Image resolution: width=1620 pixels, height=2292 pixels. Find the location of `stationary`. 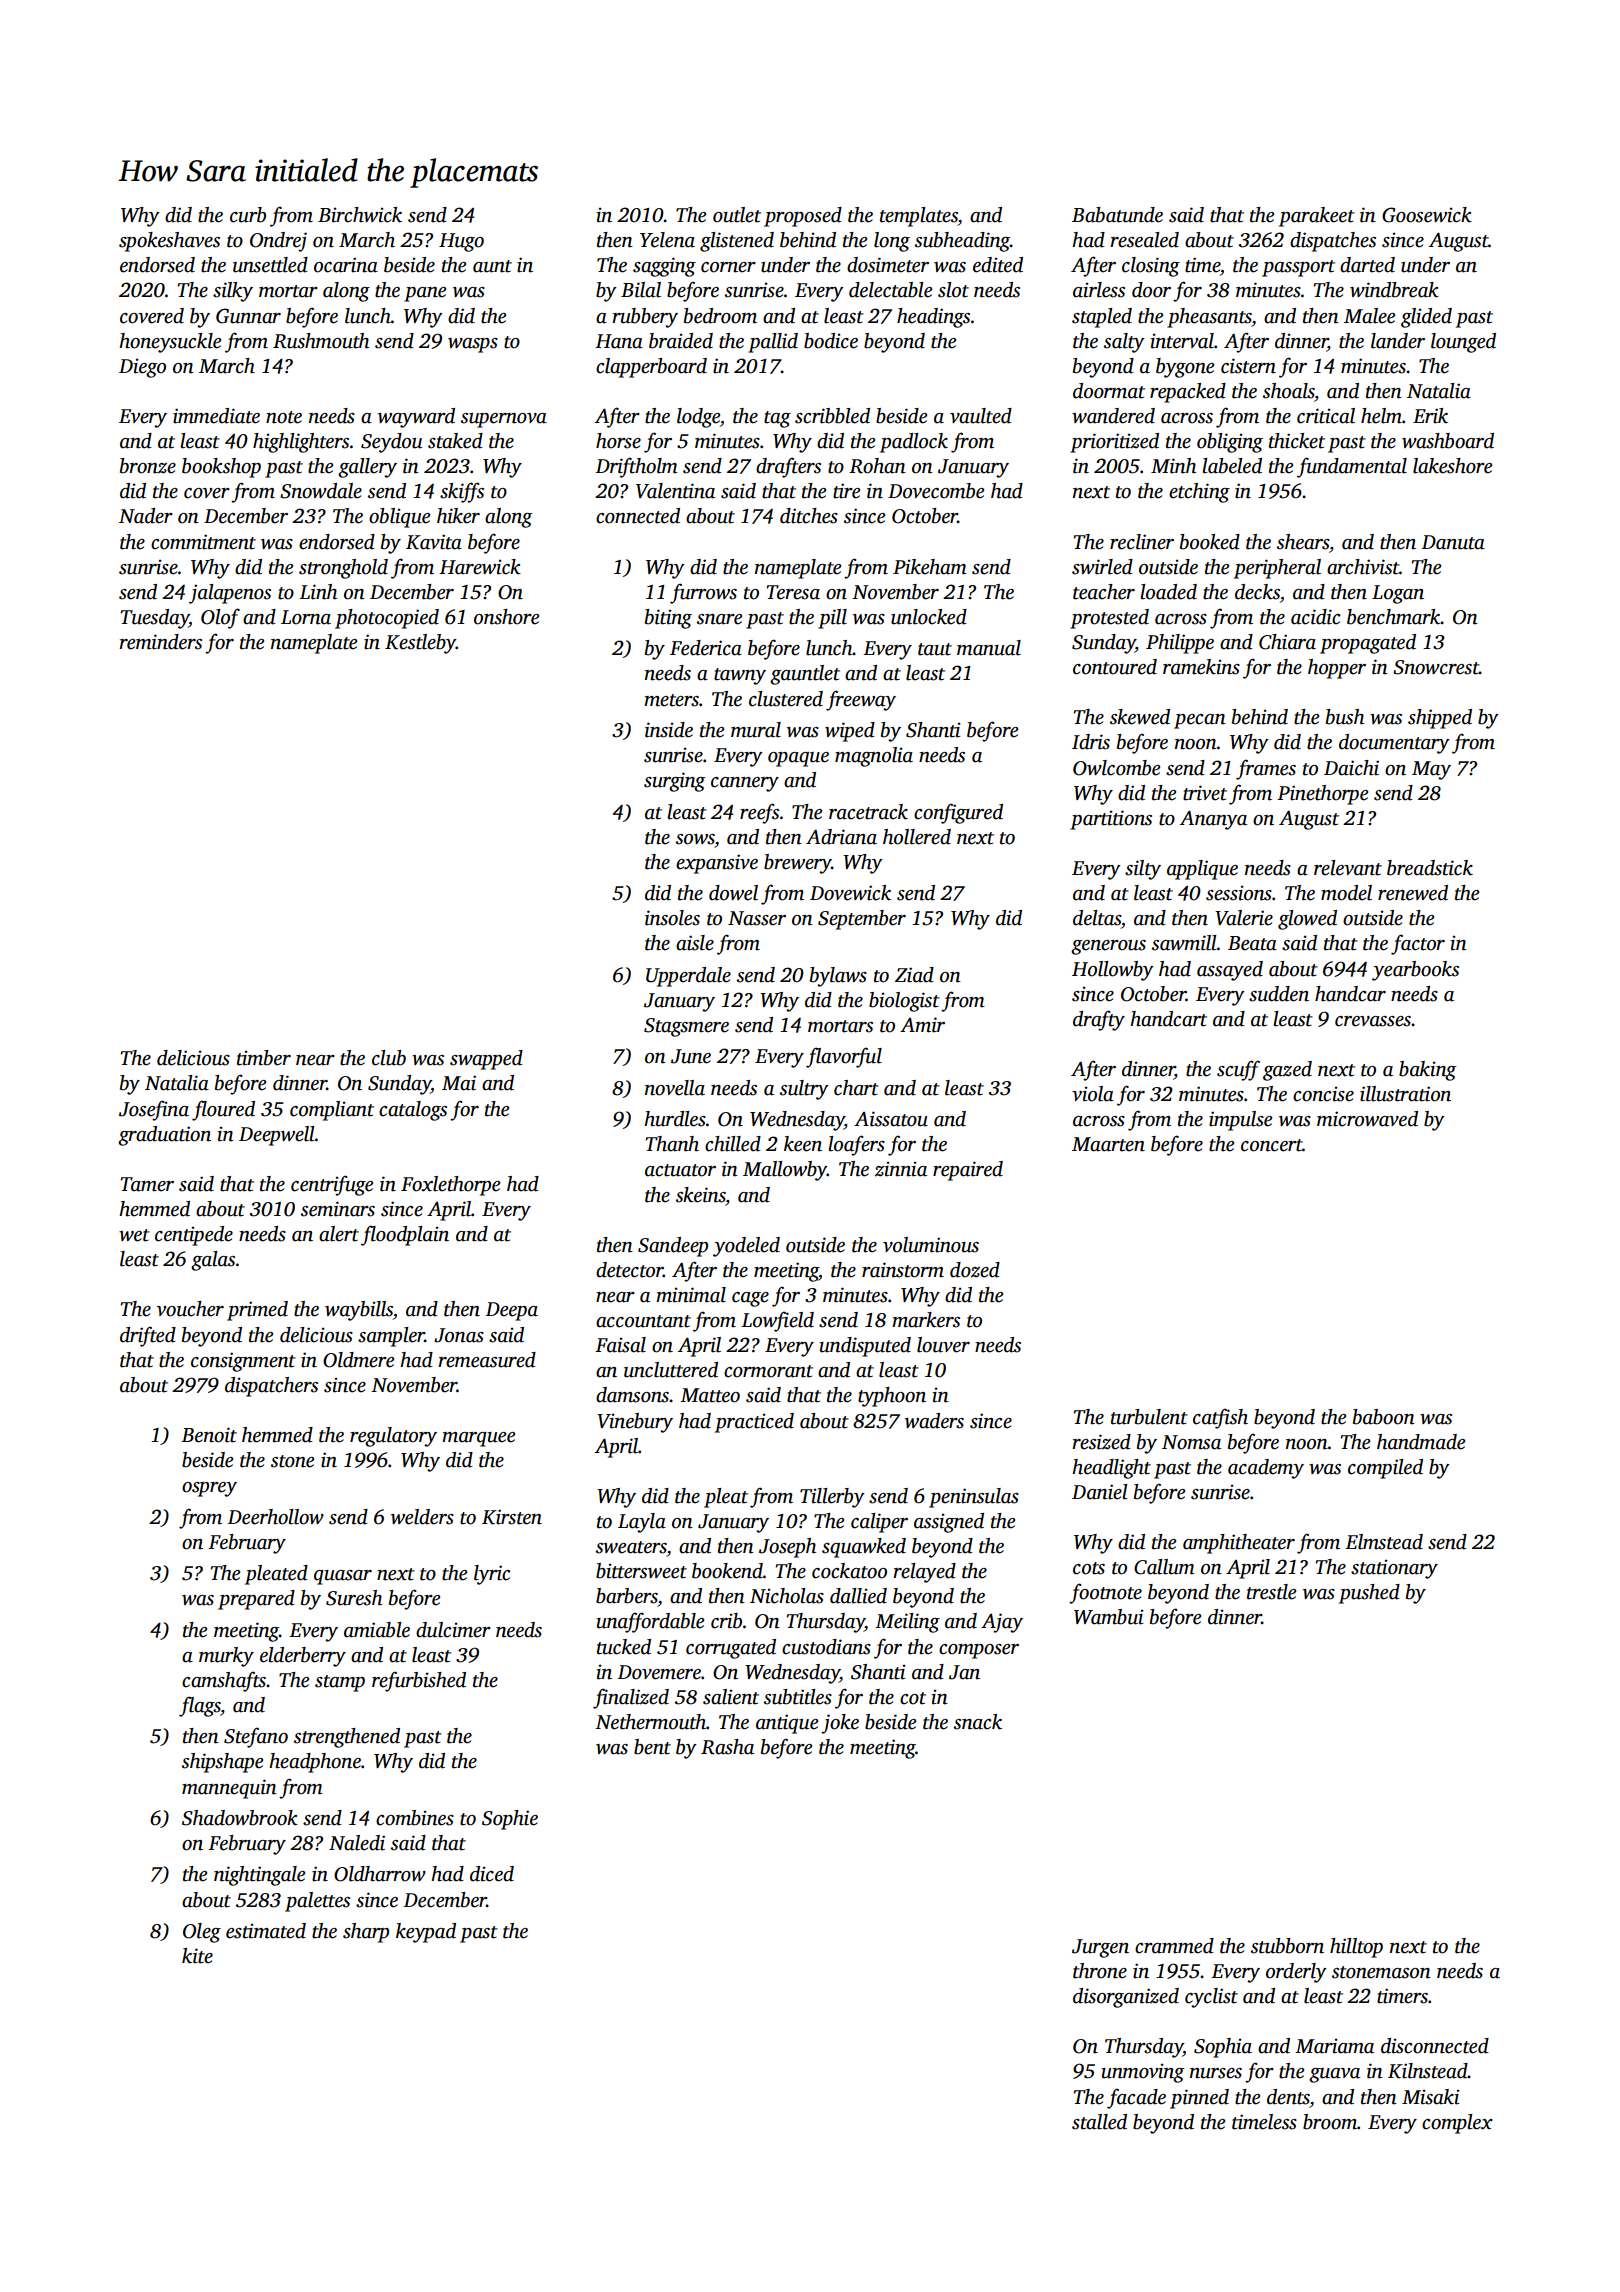

stationary is located at coordinates (1394, 1569).
